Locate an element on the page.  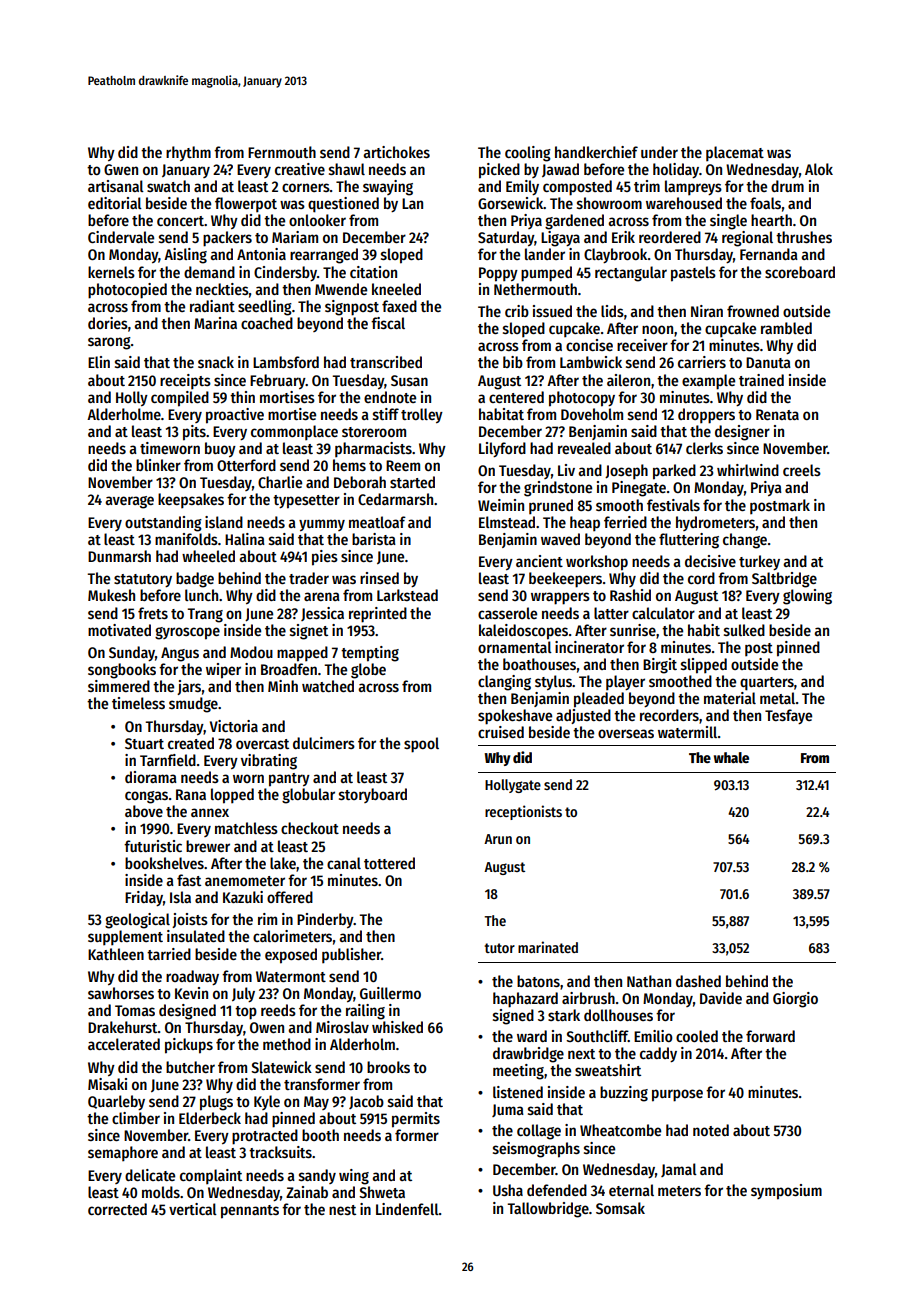
sulked is located at coordinates (744, 630).
